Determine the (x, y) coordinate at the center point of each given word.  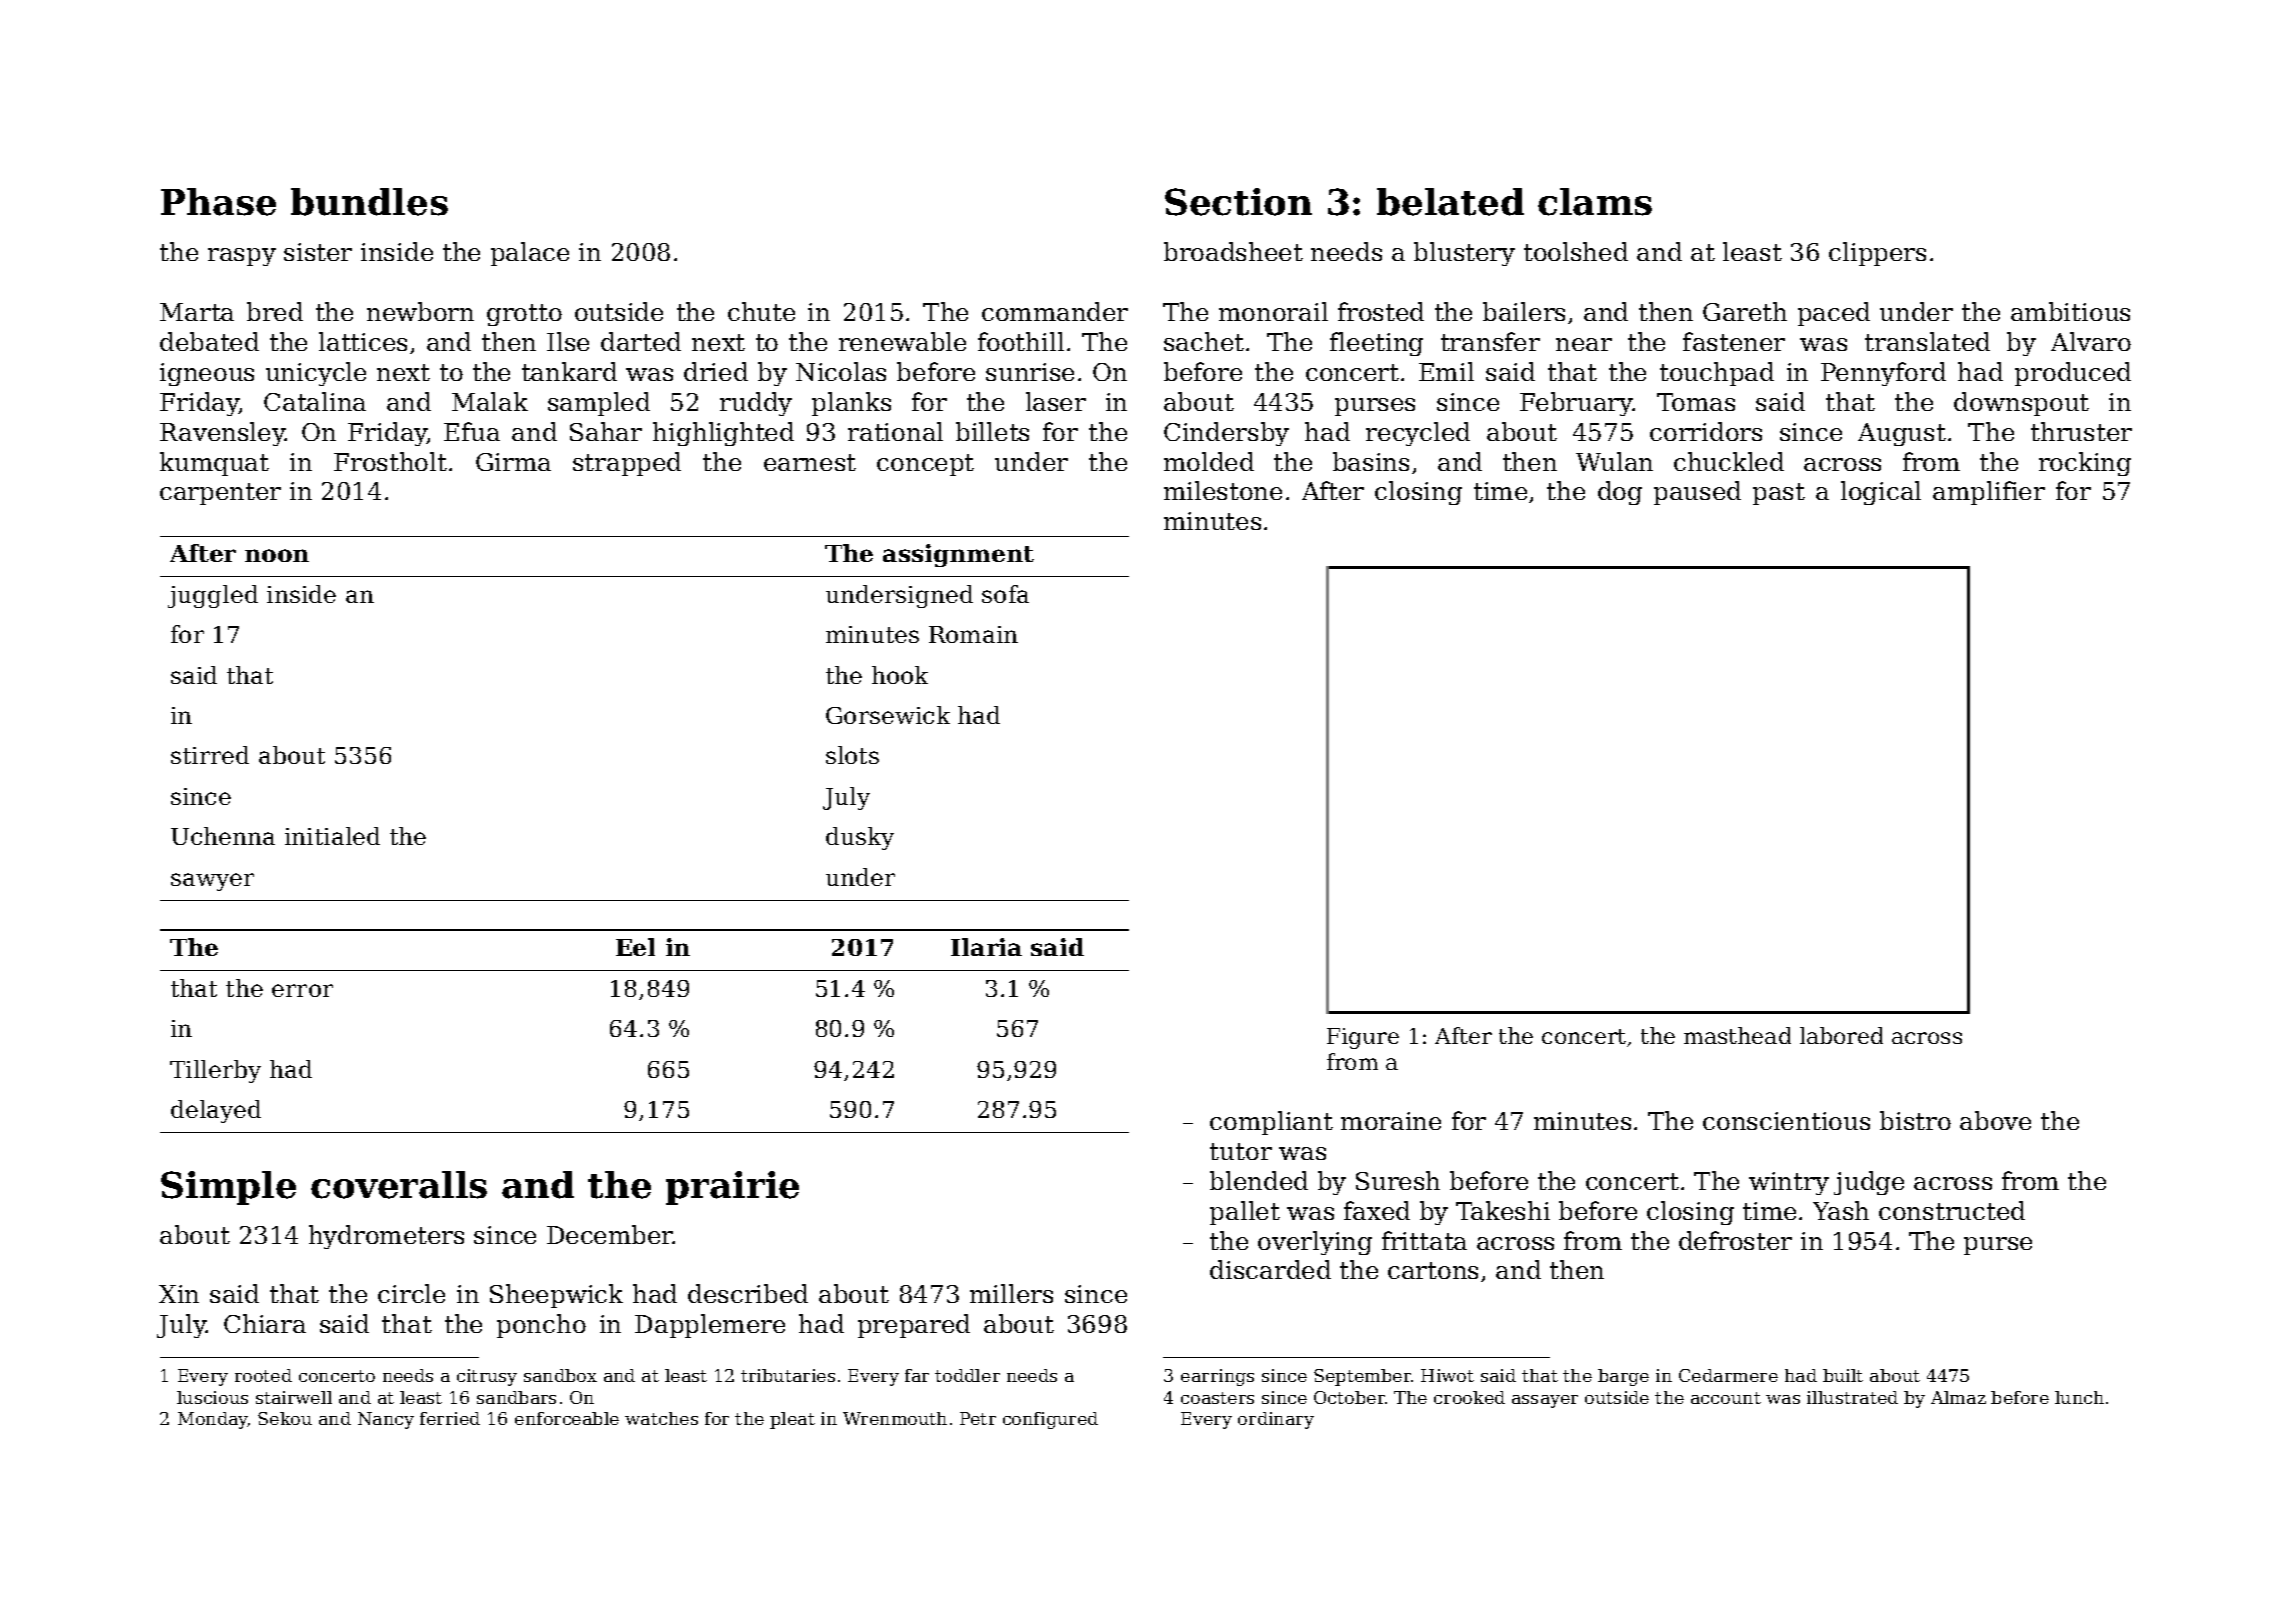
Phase (218, 202)
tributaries (788, 1375)
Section (1238, 202)
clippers (1877, 254)
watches (661, 1418)
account (1726, 1398)
